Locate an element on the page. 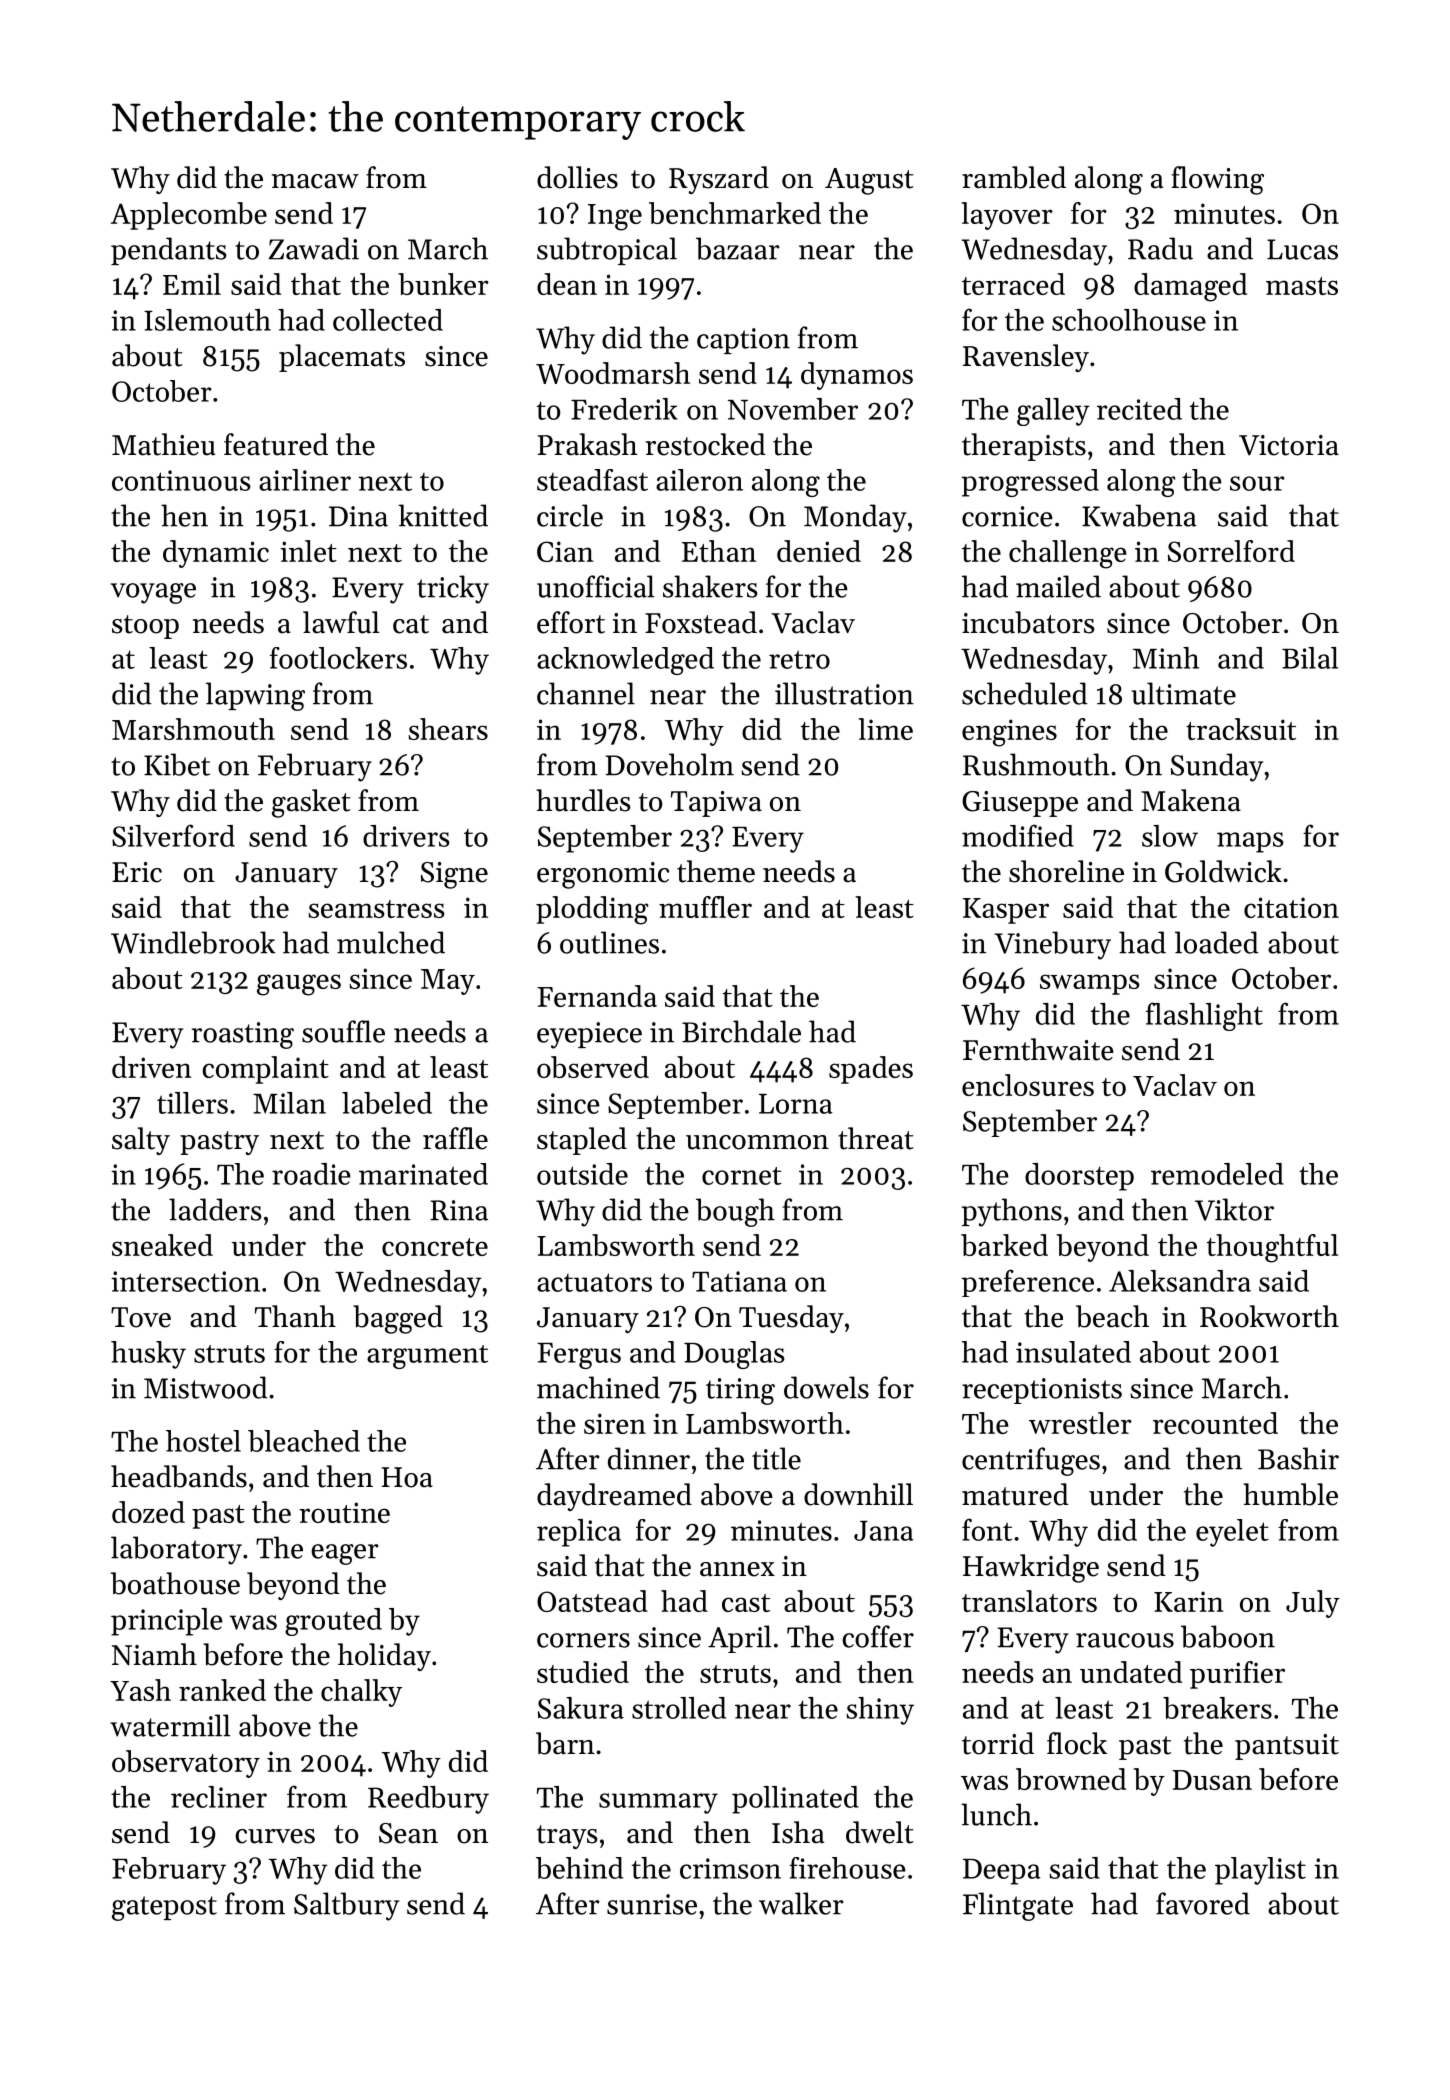 The height and width of the image is (2100, 1450). Ryszard is located at coordinates (719, 180).
